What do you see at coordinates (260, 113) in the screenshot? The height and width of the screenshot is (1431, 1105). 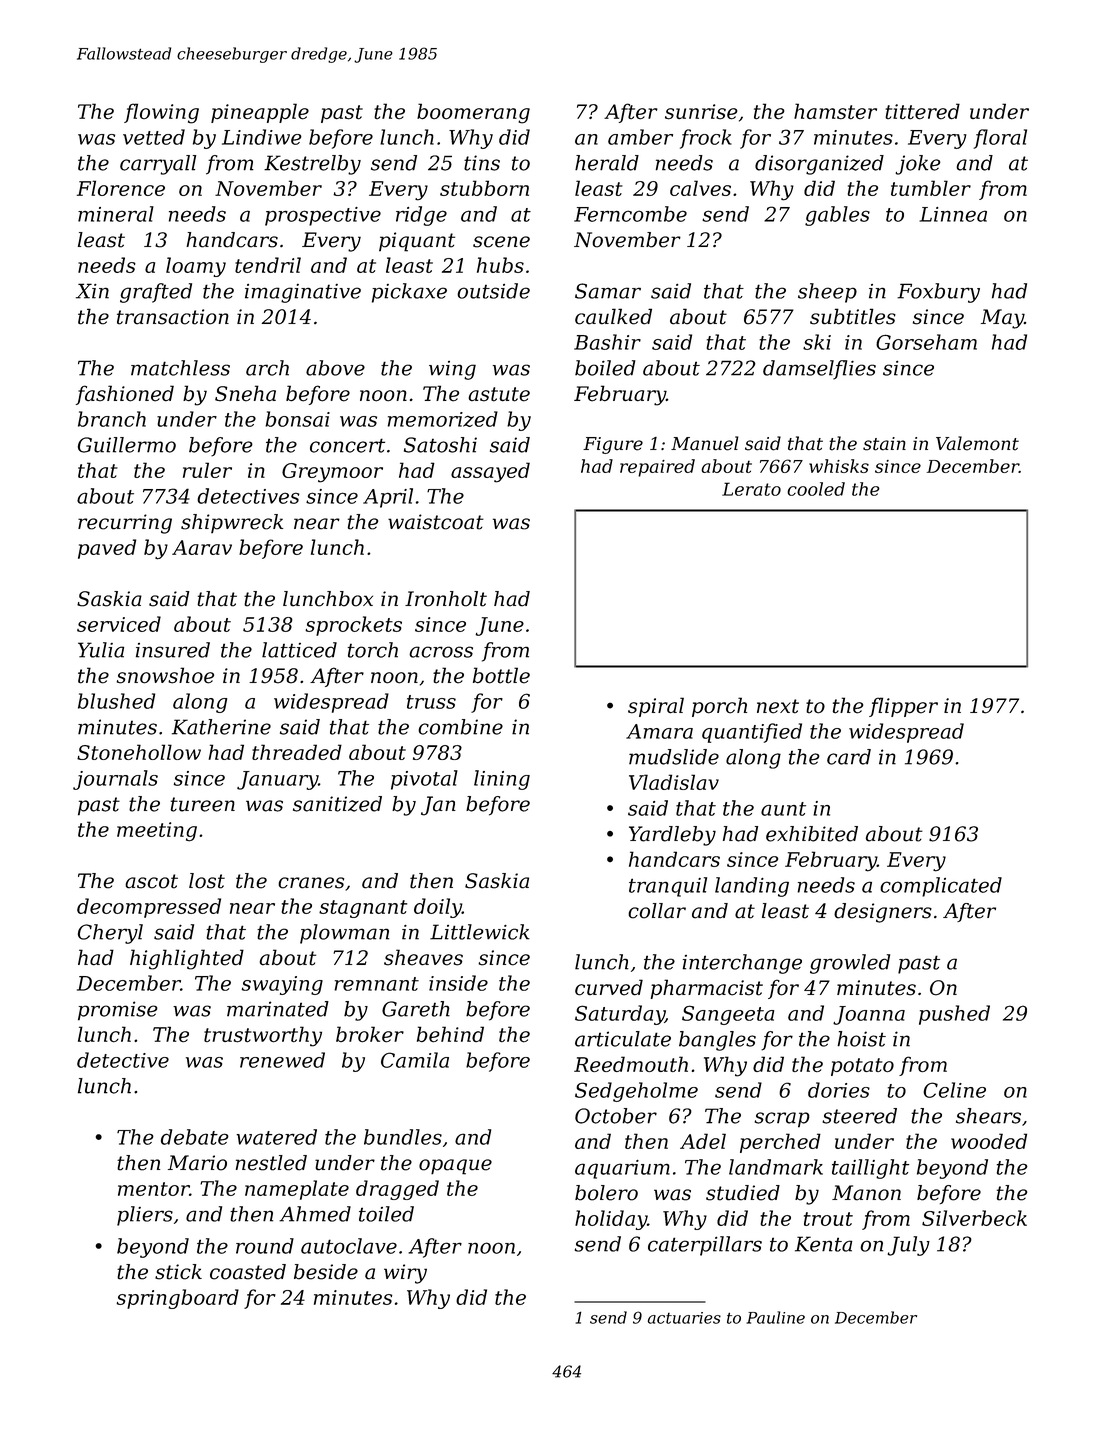 I see `pineapple` at bounding box center [260, 113].
